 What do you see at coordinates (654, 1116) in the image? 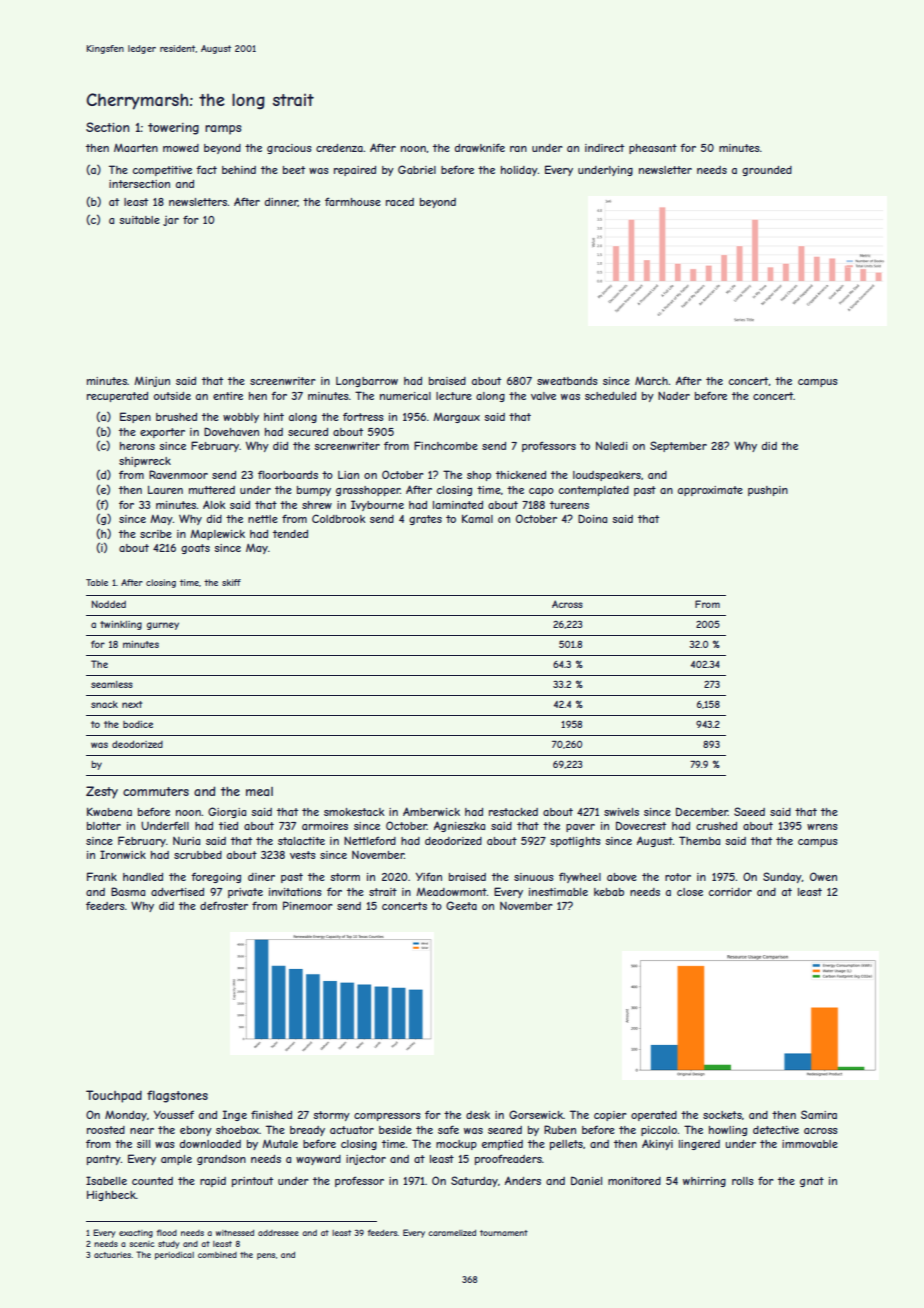
I see `operated` at bounding box center [654, 1116].
